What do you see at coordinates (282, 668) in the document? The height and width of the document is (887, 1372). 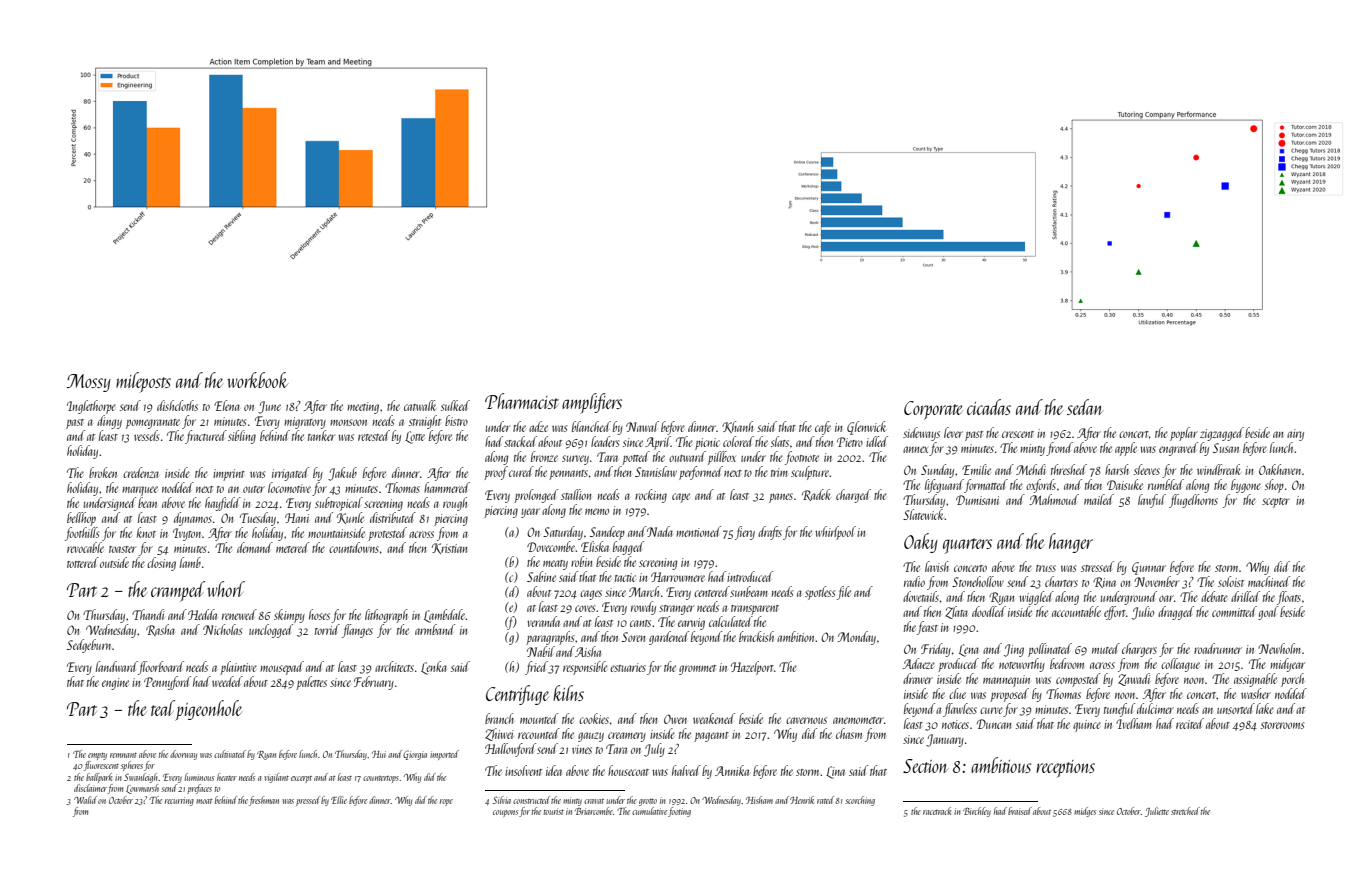 I see `mousepad` at bounding box center [282, 668].
